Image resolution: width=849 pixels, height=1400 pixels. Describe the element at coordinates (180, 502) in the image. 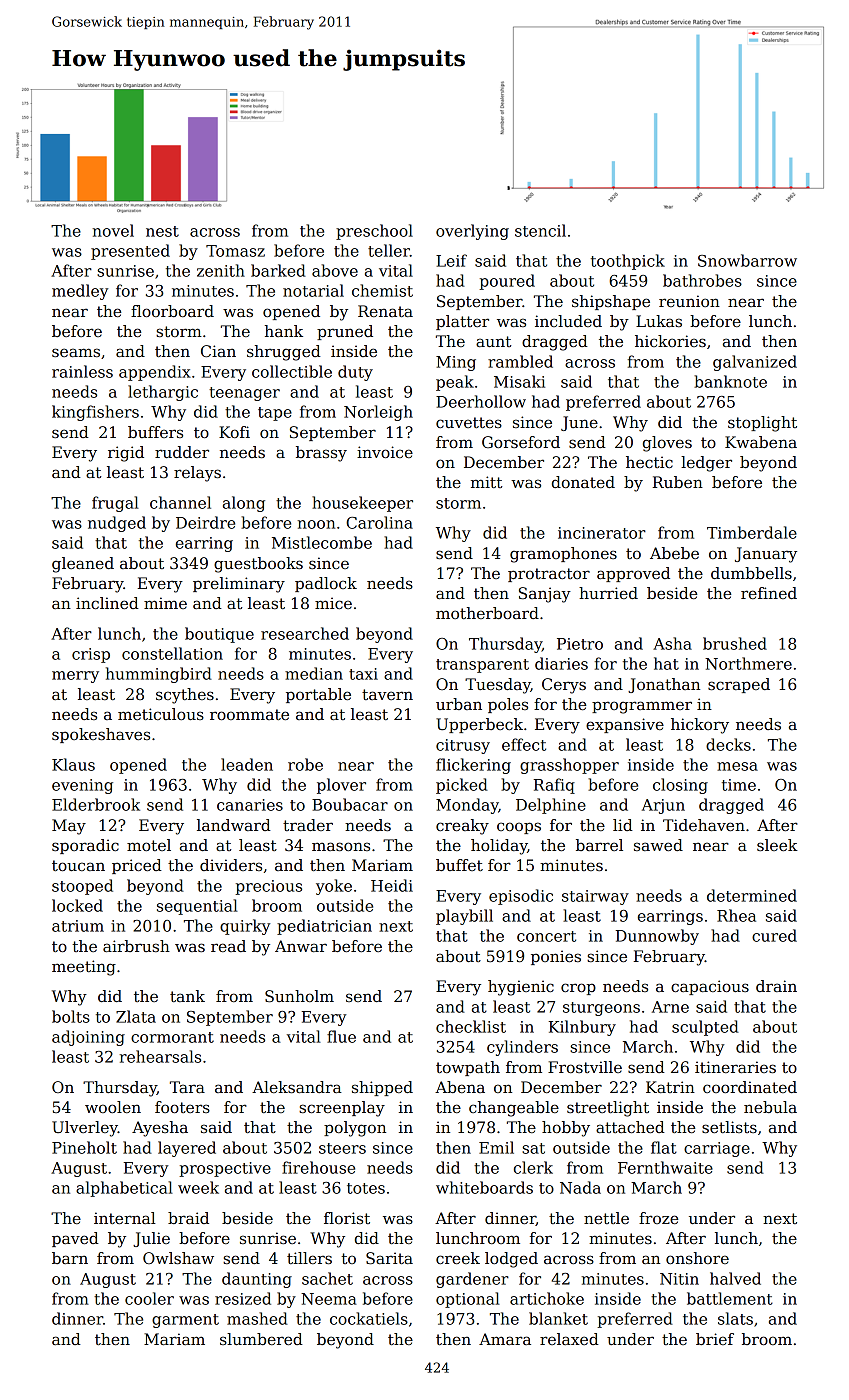

I see `channel` at that location.
